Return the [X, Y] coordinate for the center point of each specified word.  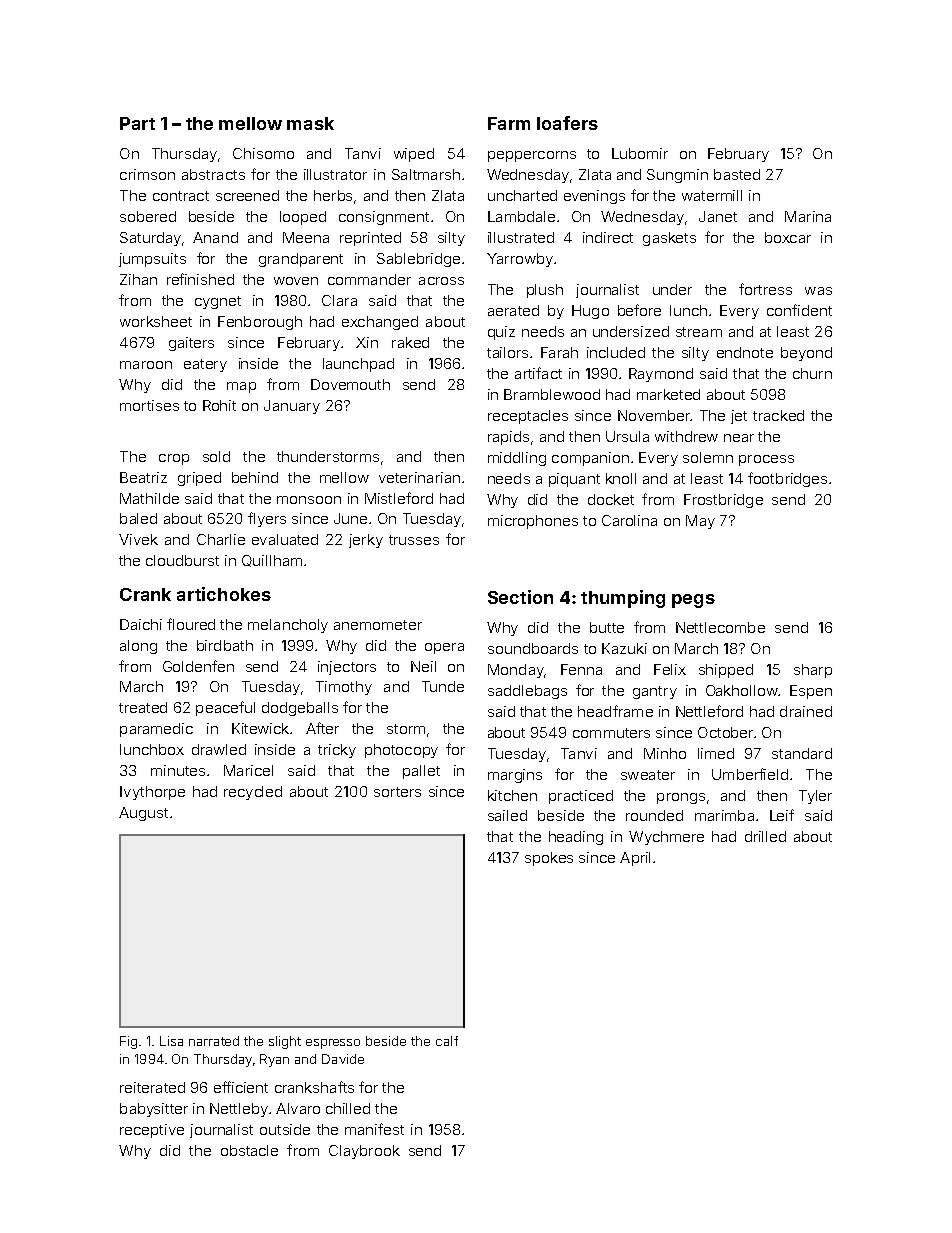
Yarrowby [520, 260]
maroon [146, 365]
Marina [808, 216]
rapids [508, 438]
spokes [549, 859]
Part [137, 123]
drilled [765, 836]
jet [739, 417]
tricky [337, 751]
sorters [397, 792]
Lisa [171, 1041]
